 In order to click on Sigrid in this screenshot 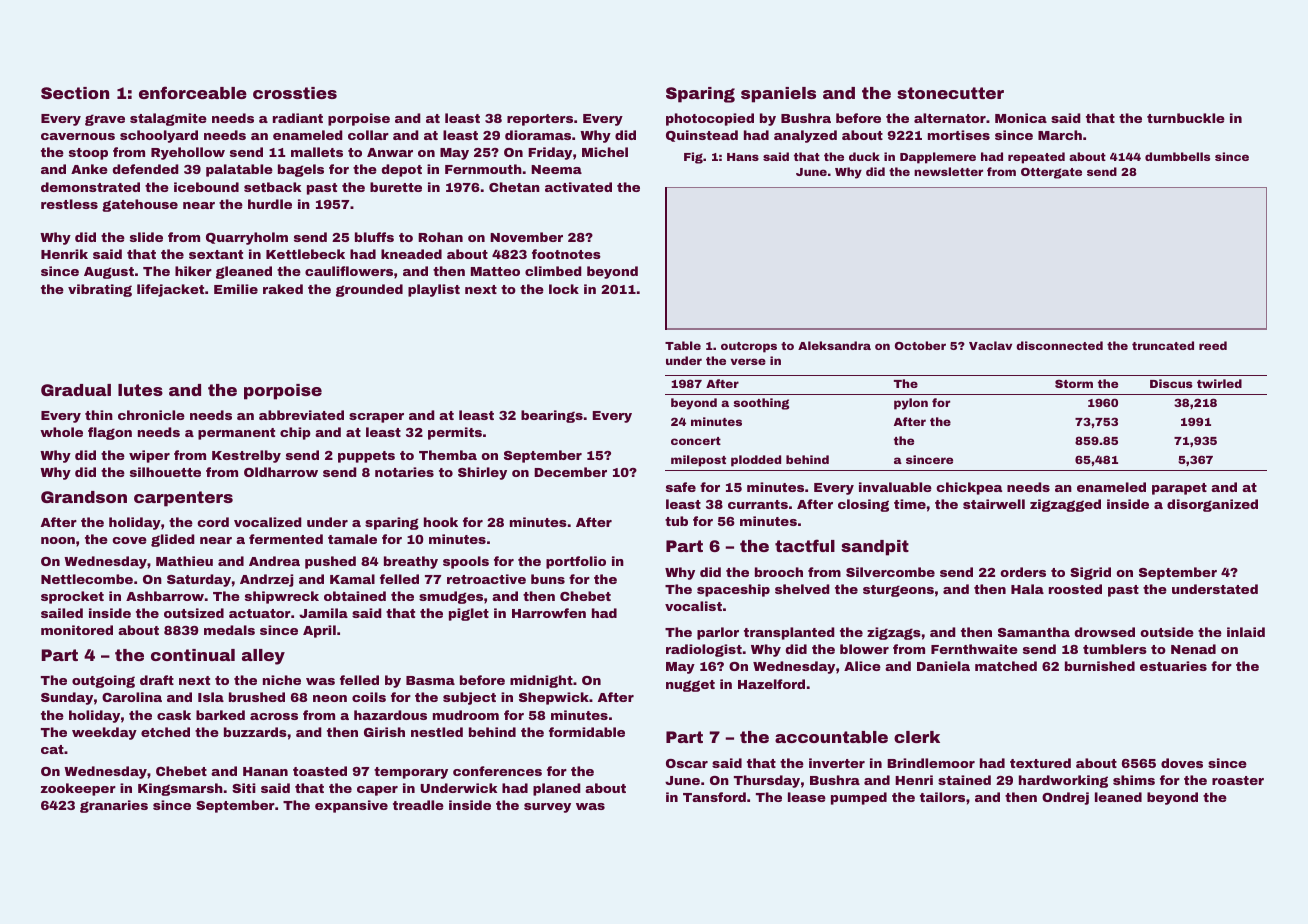, I will do `click(1090, 573)`.
